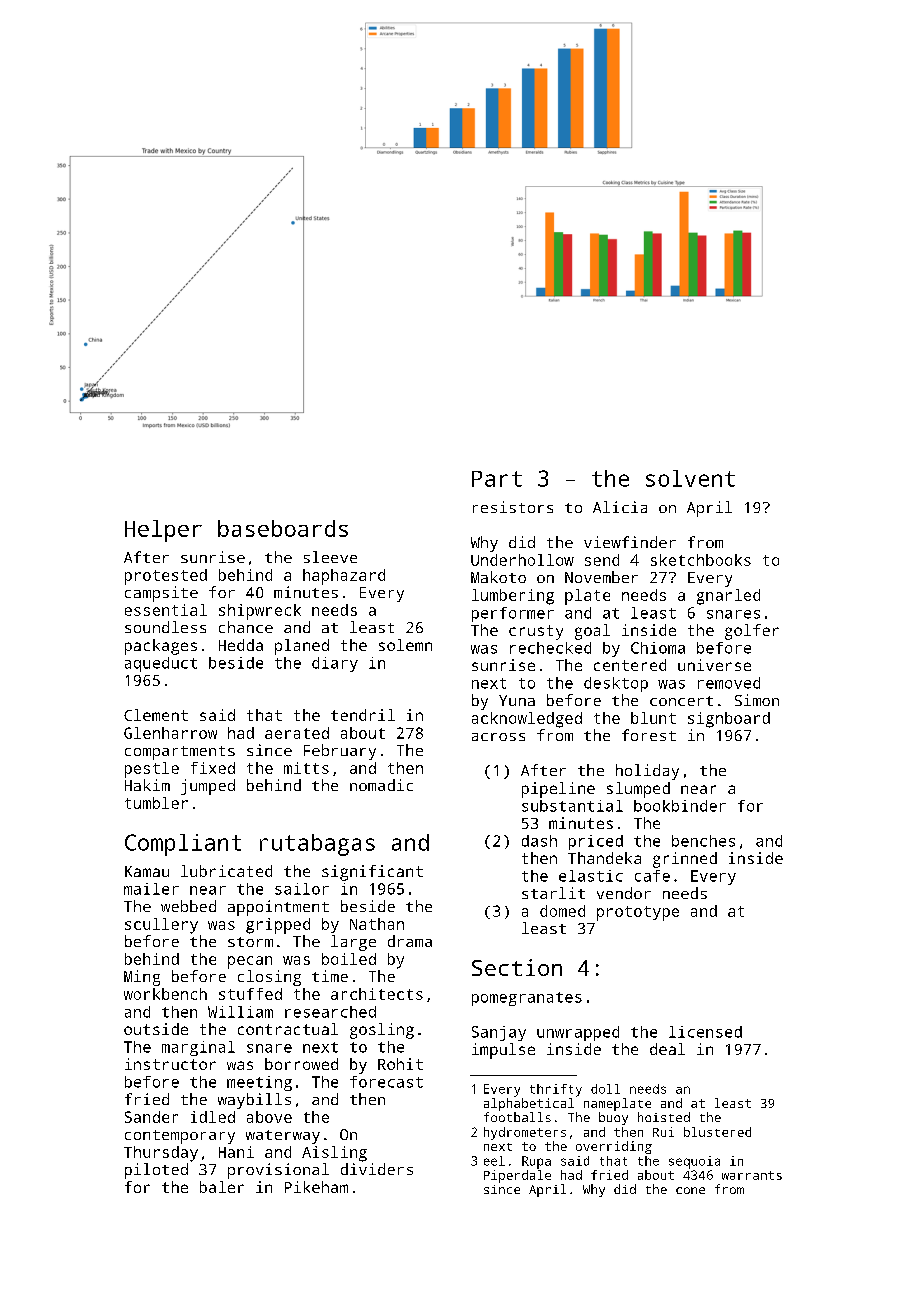 Image resolution: width=908 pixels, height=1316 pixels. Describe the element at coordinates (703, 841) in the document. I see `benches` at that location.
